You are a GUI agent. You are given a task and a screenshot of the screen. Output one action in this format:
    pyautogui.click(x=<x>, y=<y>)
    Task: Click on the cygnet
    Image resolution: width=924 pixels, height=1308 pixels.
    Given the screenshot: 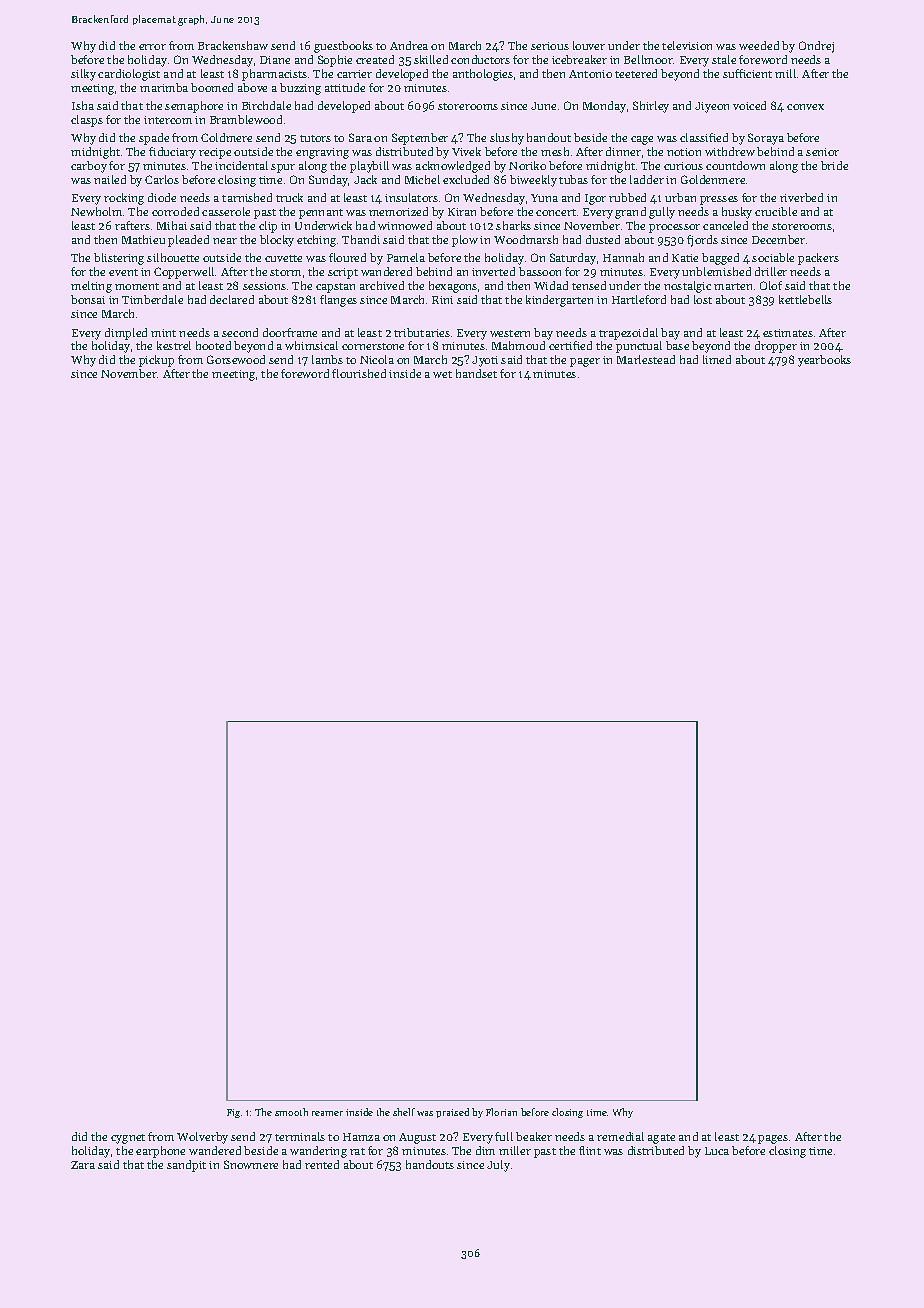 What is the action you would take?
    pyautogui.click(x=128, y=1139)
